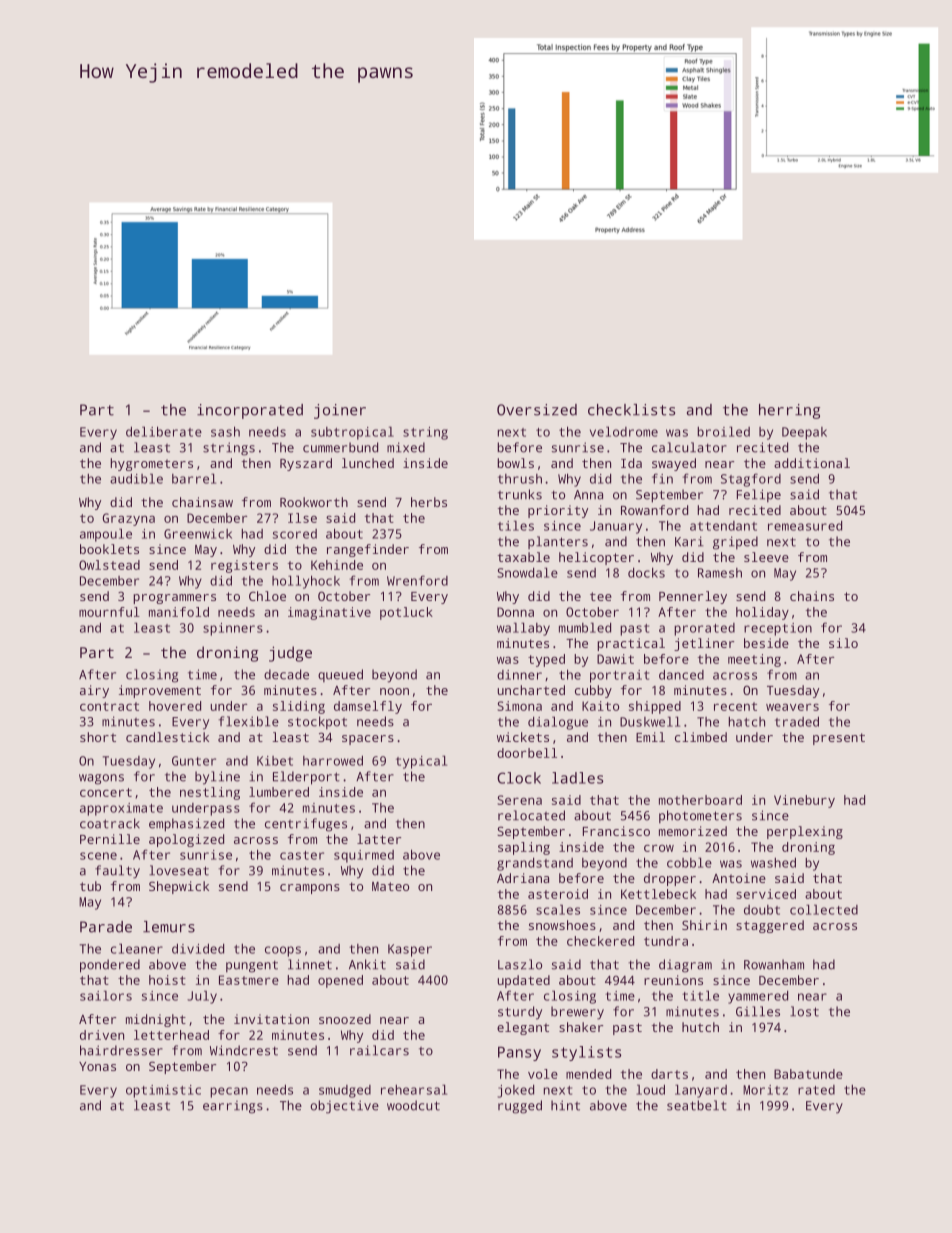 This screenshot has width=952, height=1233. What do you see at coordinates (739, 878) in the screenshot?
I see `Antoine` at bounding box center [739, 878].
